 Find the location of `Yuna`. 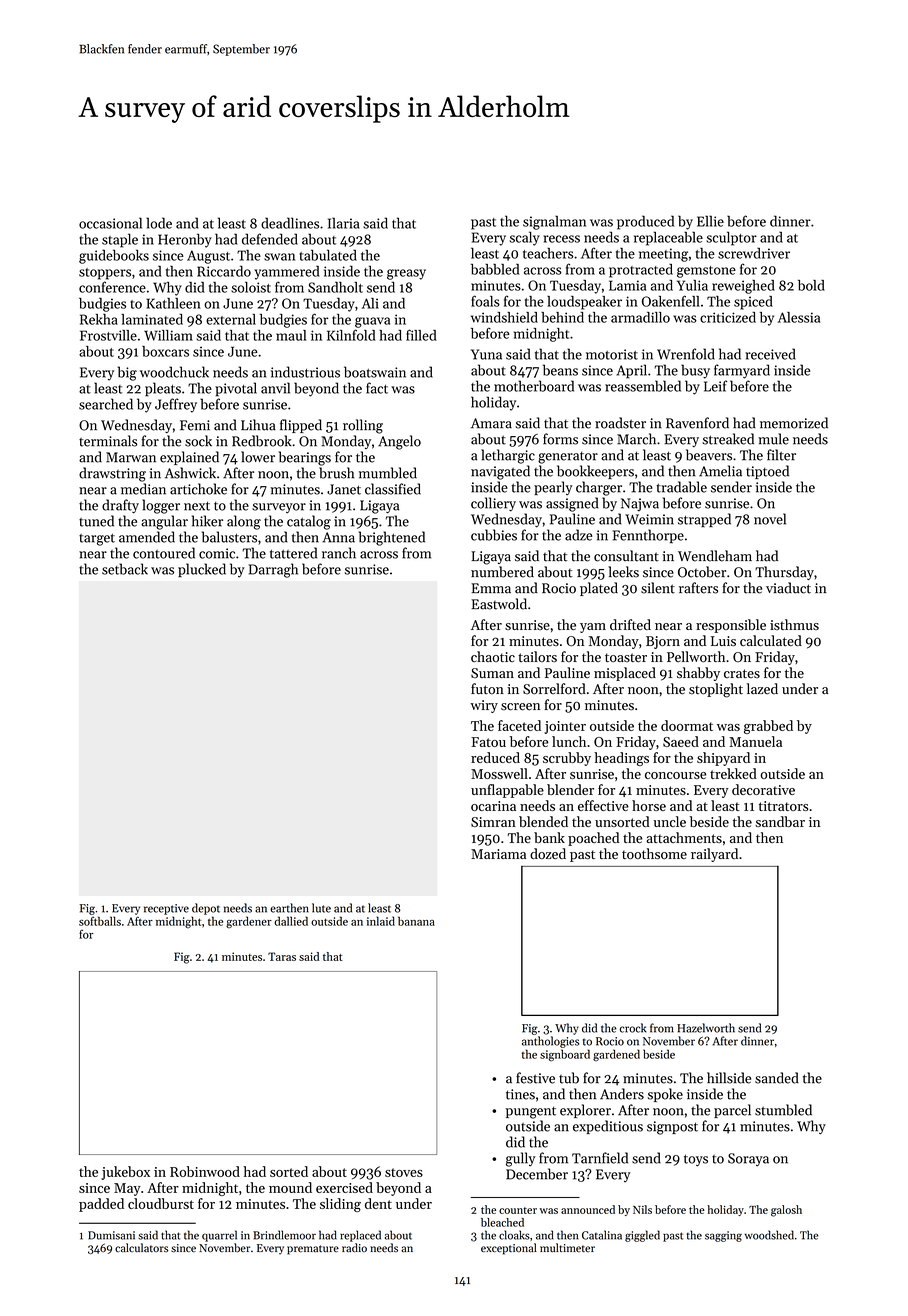

Yuna is located at coordinates (486, 354).
